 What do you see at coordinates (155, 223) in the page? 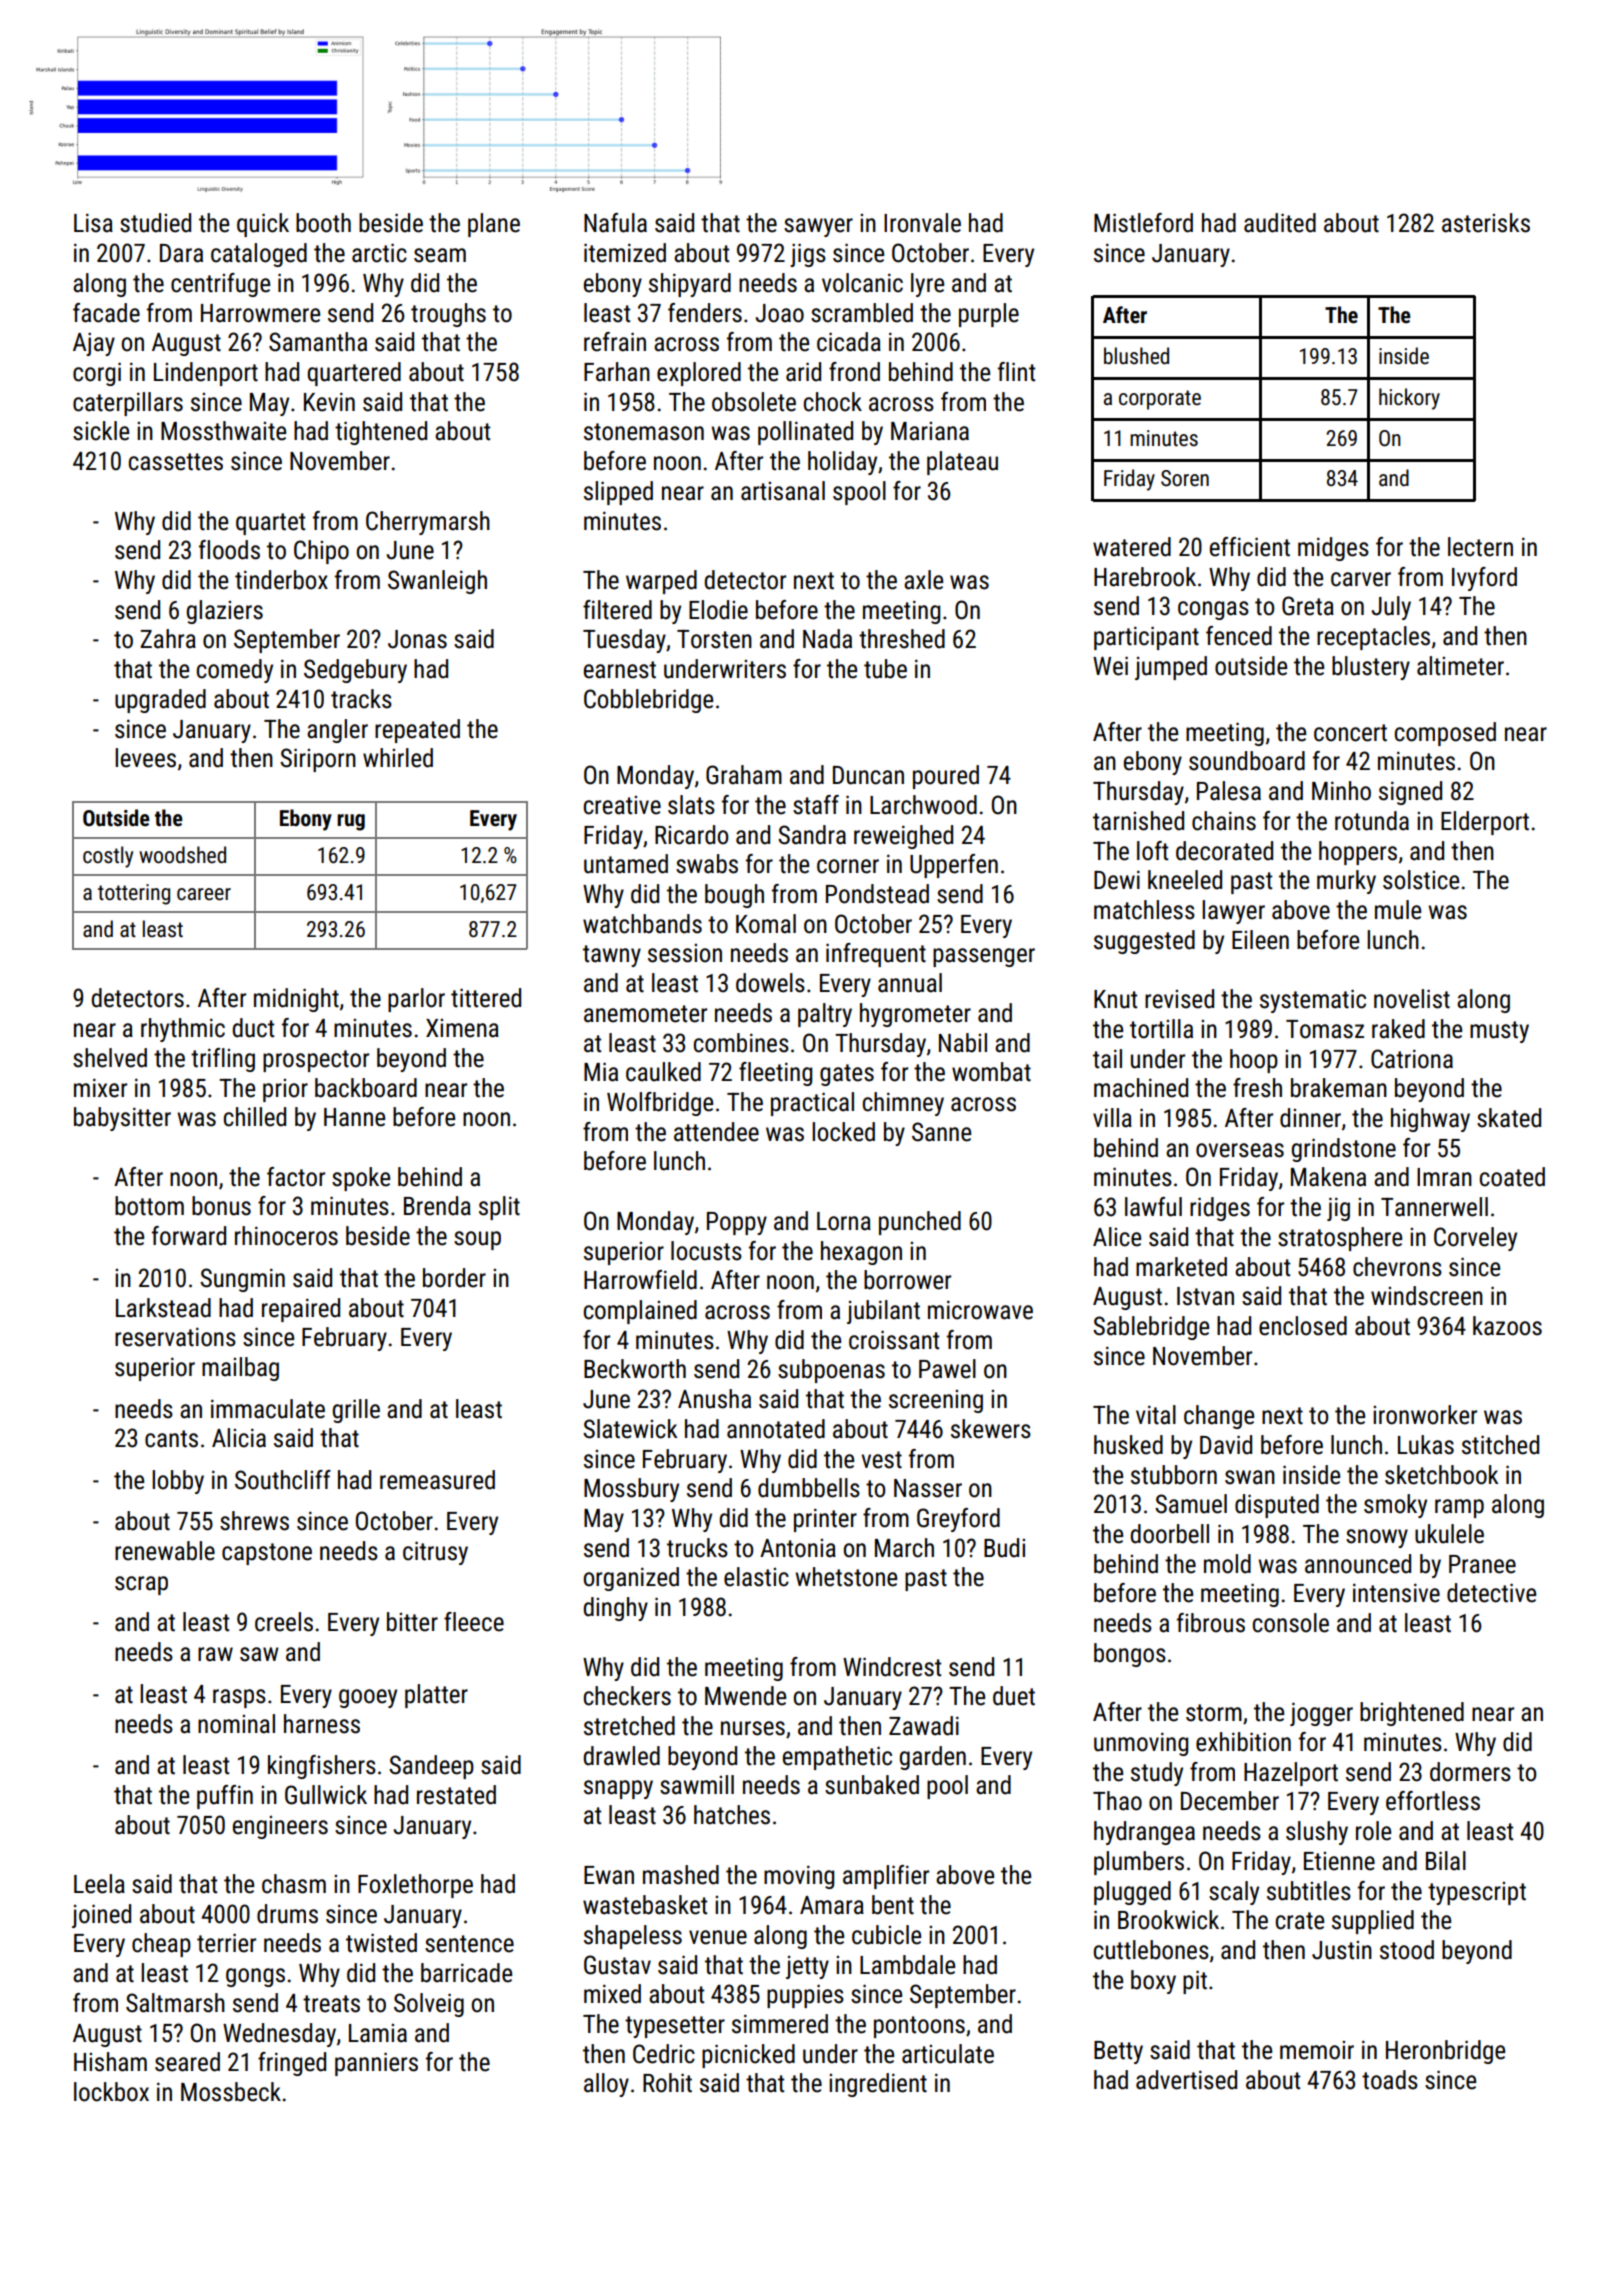
I see `studied` at bounding box center [155, 223].
